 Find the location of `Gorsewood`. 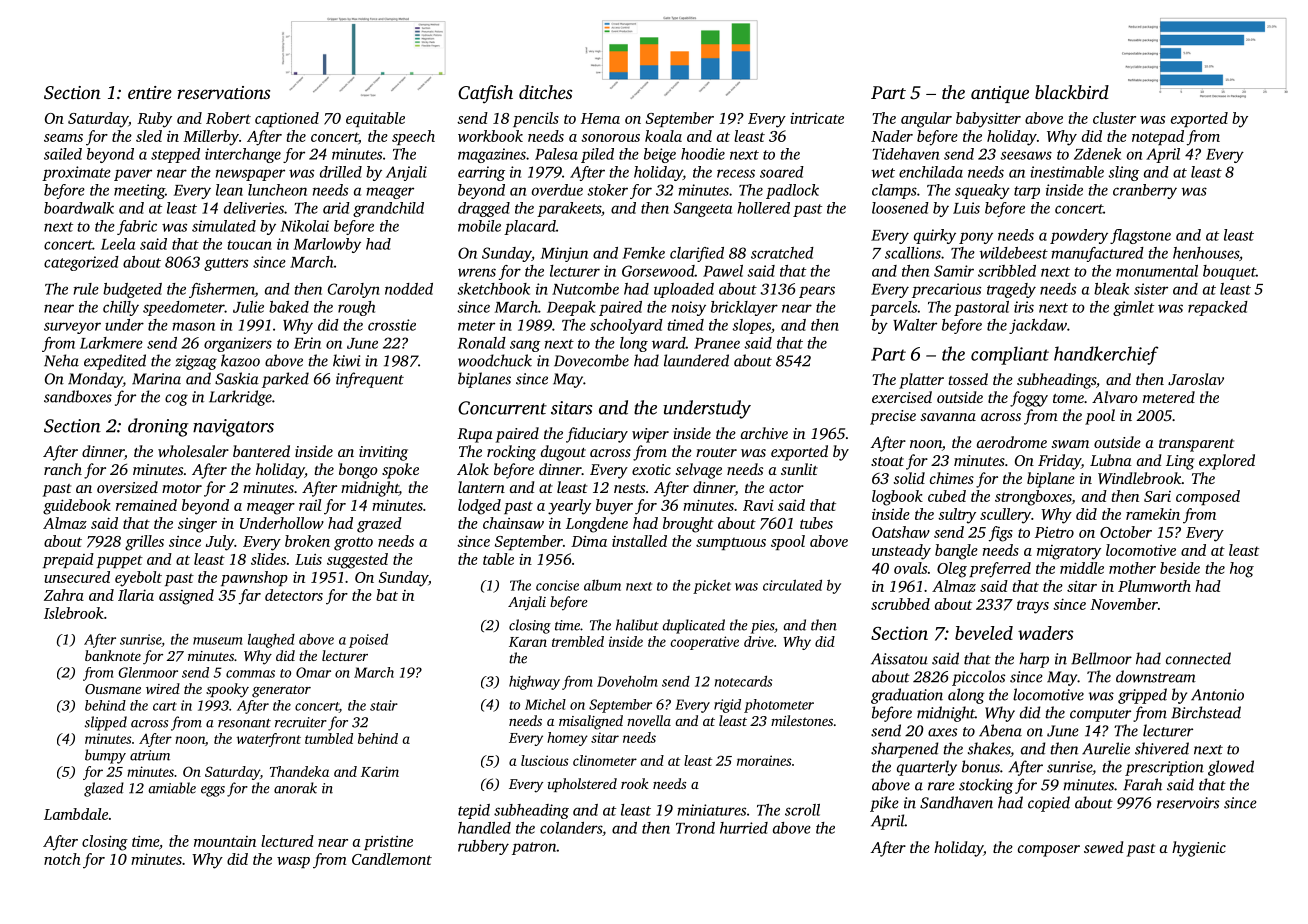

Gorsewood is located at coordinates (658, 271).
